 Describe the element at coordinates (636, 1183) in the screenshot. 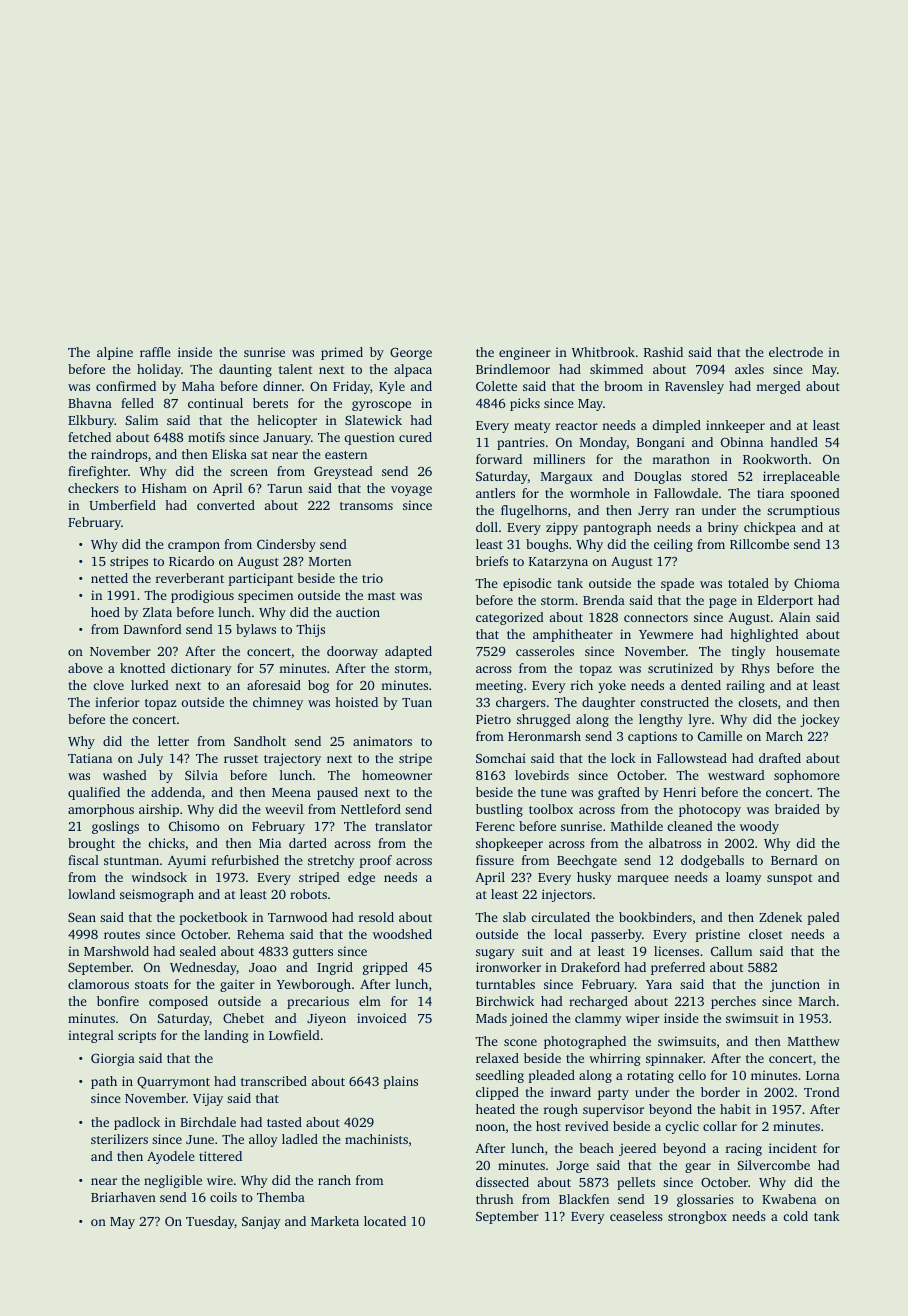

I see `pellets` at that location.
